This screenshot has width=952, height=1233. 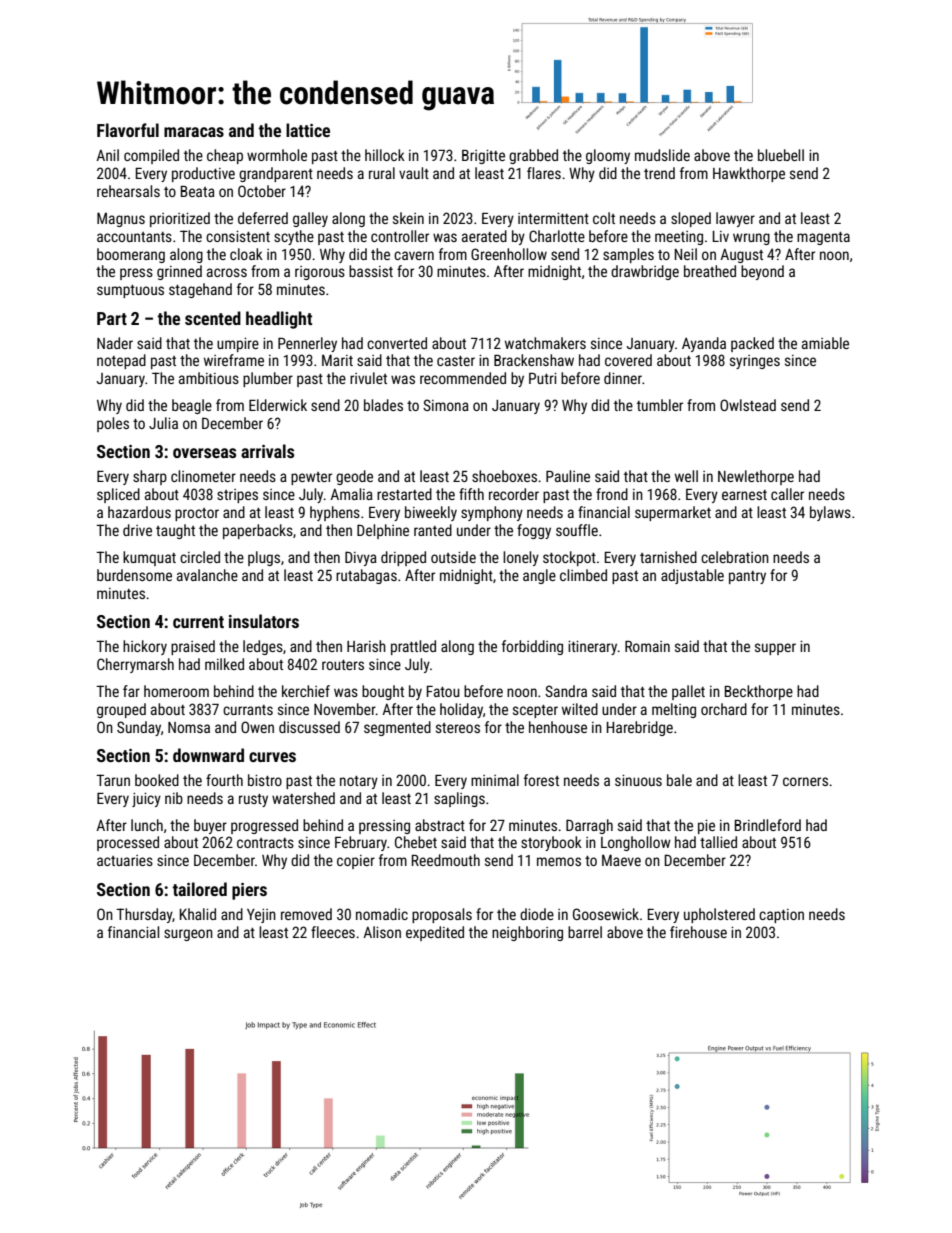 What do you see at coordinates (762, 272) in the screenshot?
I see `beyond` at bounding box center [762, 272].
